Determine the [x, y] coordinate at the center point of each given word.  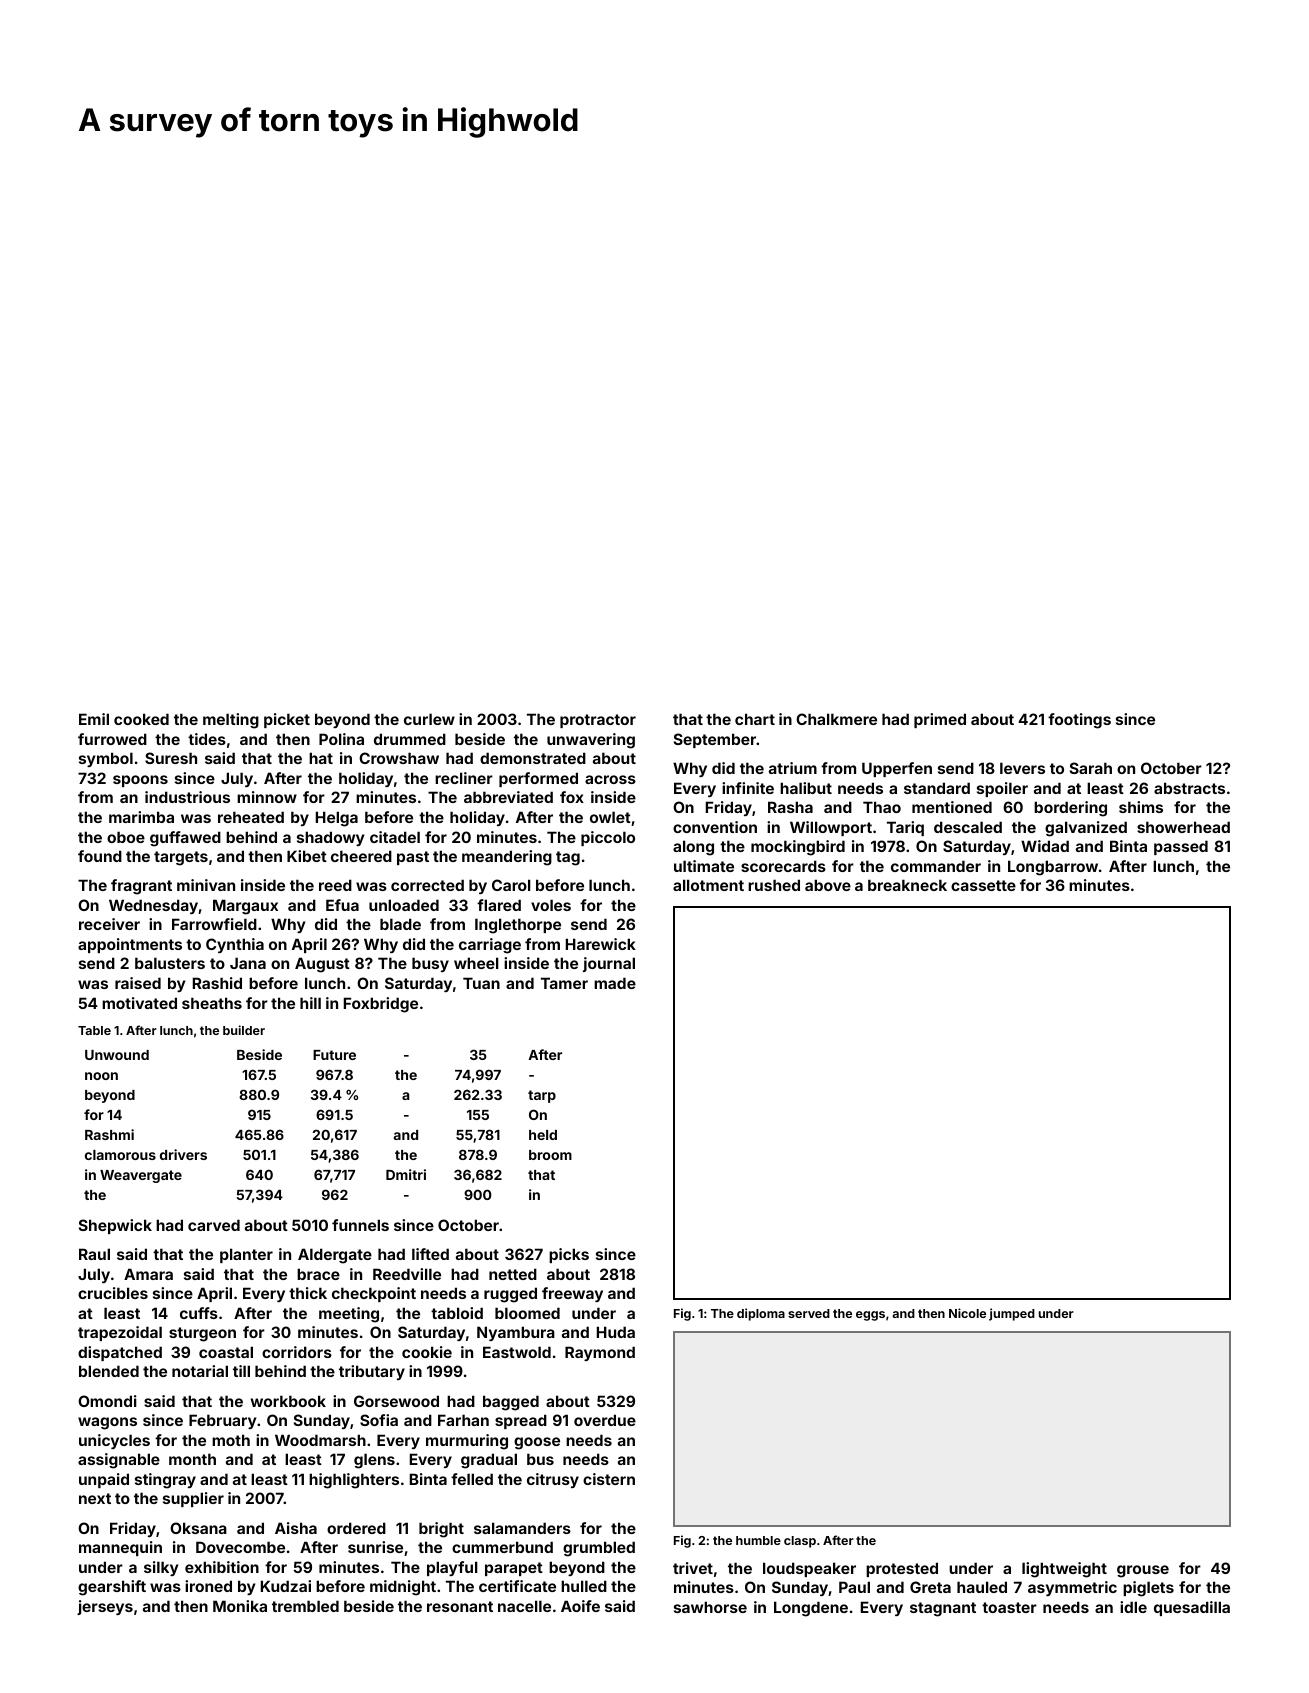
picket [287, 720]
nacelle [524, 1606]
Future [334, 1055]
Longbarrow [1053, 868]
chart [755, 719]
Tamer [564, 983]
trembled [305, 1606]
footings [1079, 721]
